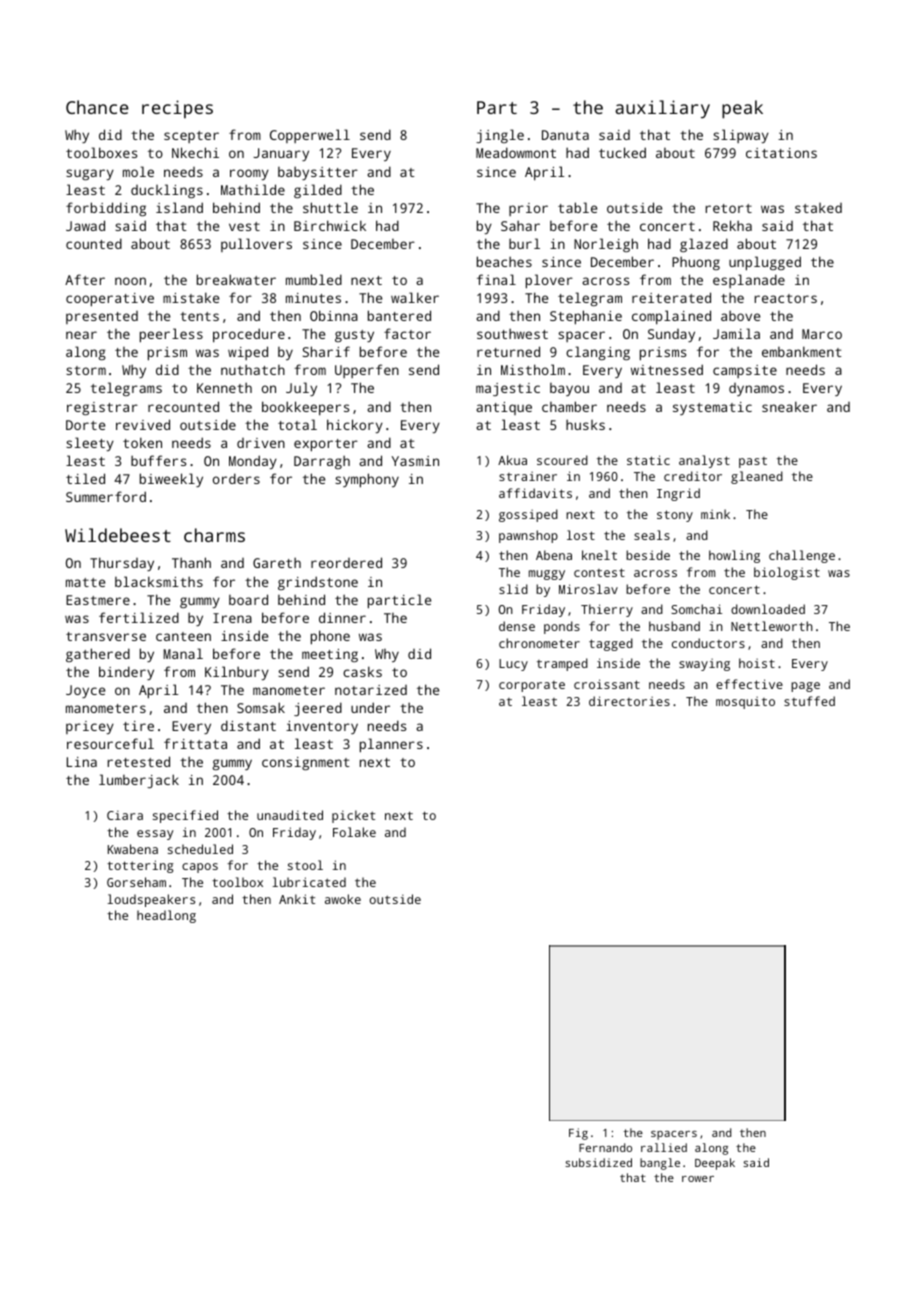 The width and height of the screenshot is (924, 1308). Describe the element at coordinates (253, 189) in the screenshot. I see `Mathilde` at that location.
